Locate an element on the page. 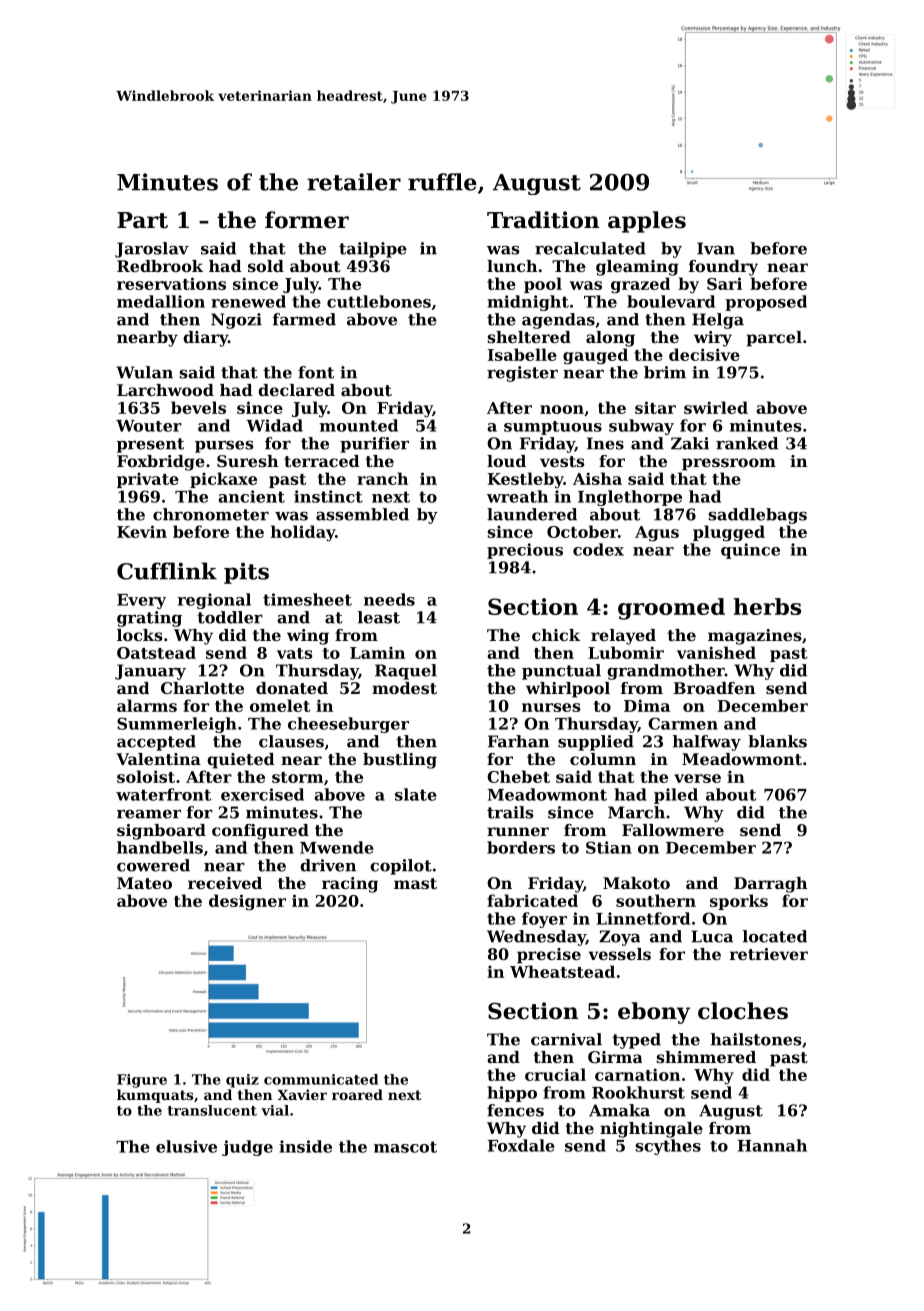 The width and height of the image is (924, 1311). quiz is located at coordinates (242, 1081).
